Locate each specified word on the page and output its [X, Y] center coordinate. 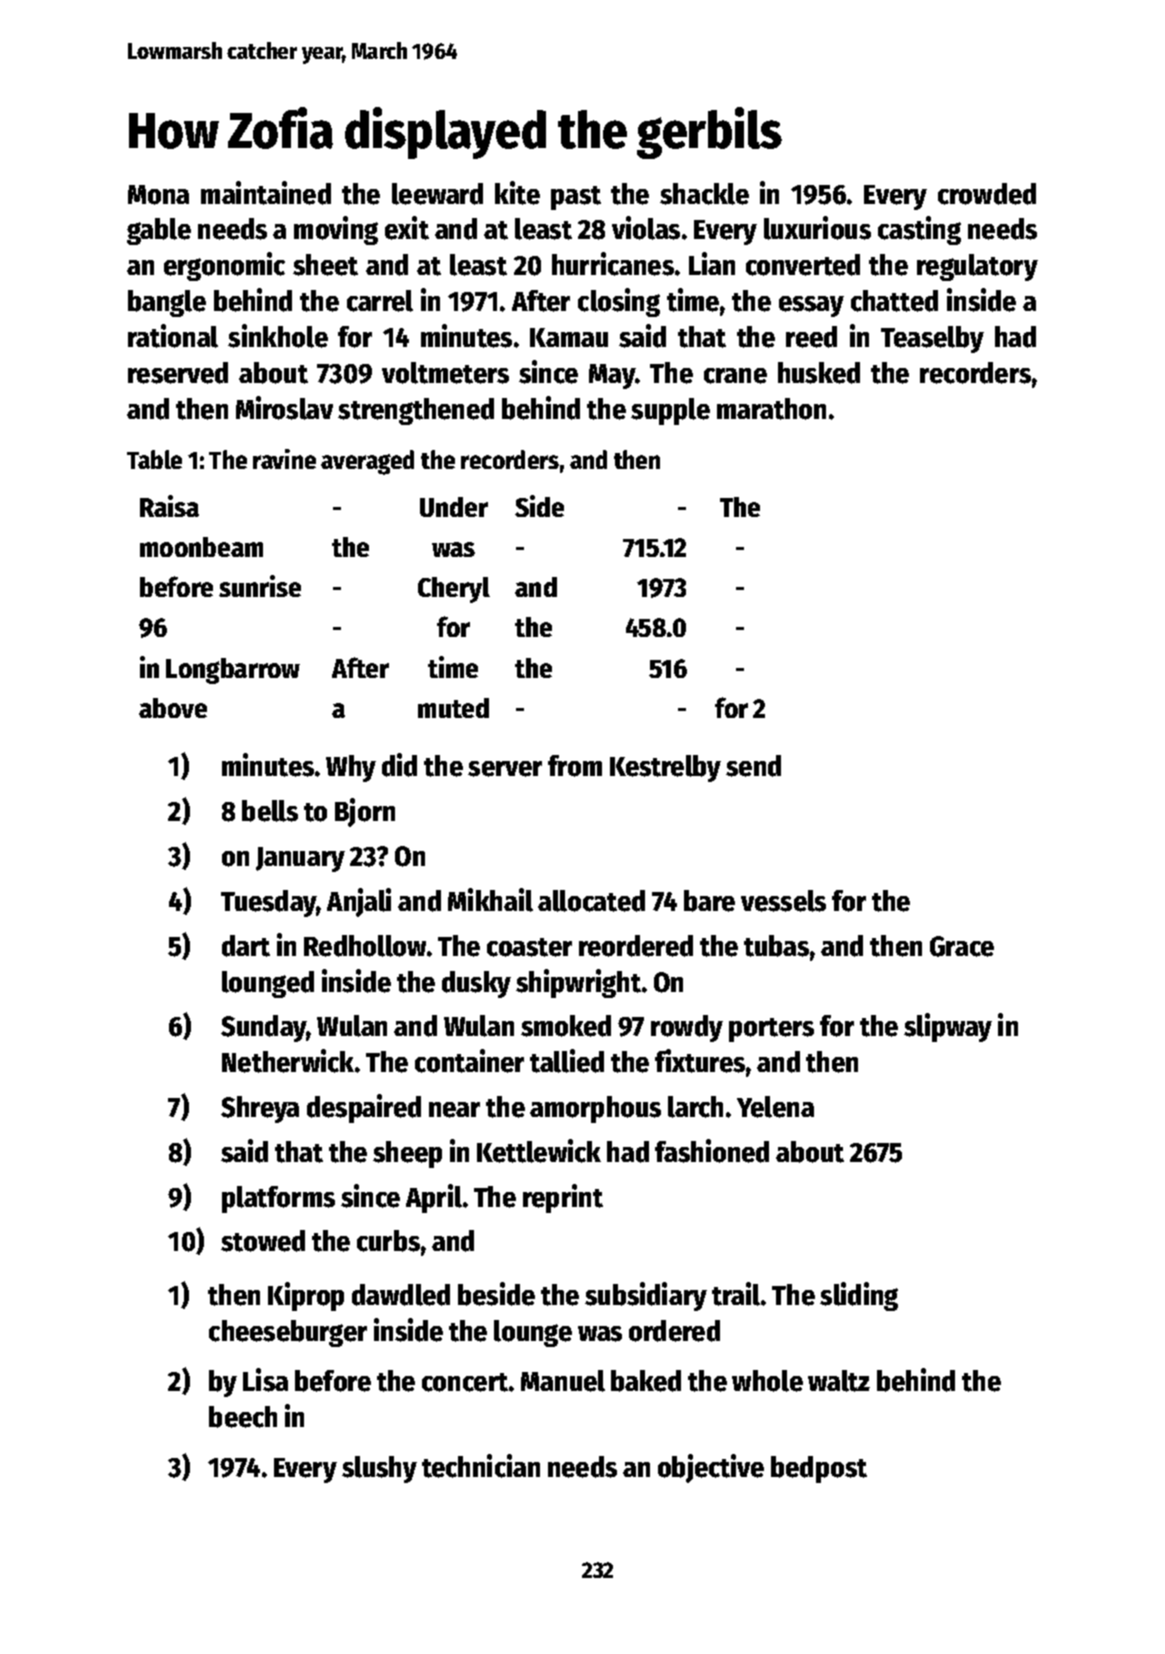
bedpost [819, 1469]
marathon [771, 409]
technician [481, 1466]
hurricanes [613, 264]
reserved [178, 373]
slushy [379, 1469]
